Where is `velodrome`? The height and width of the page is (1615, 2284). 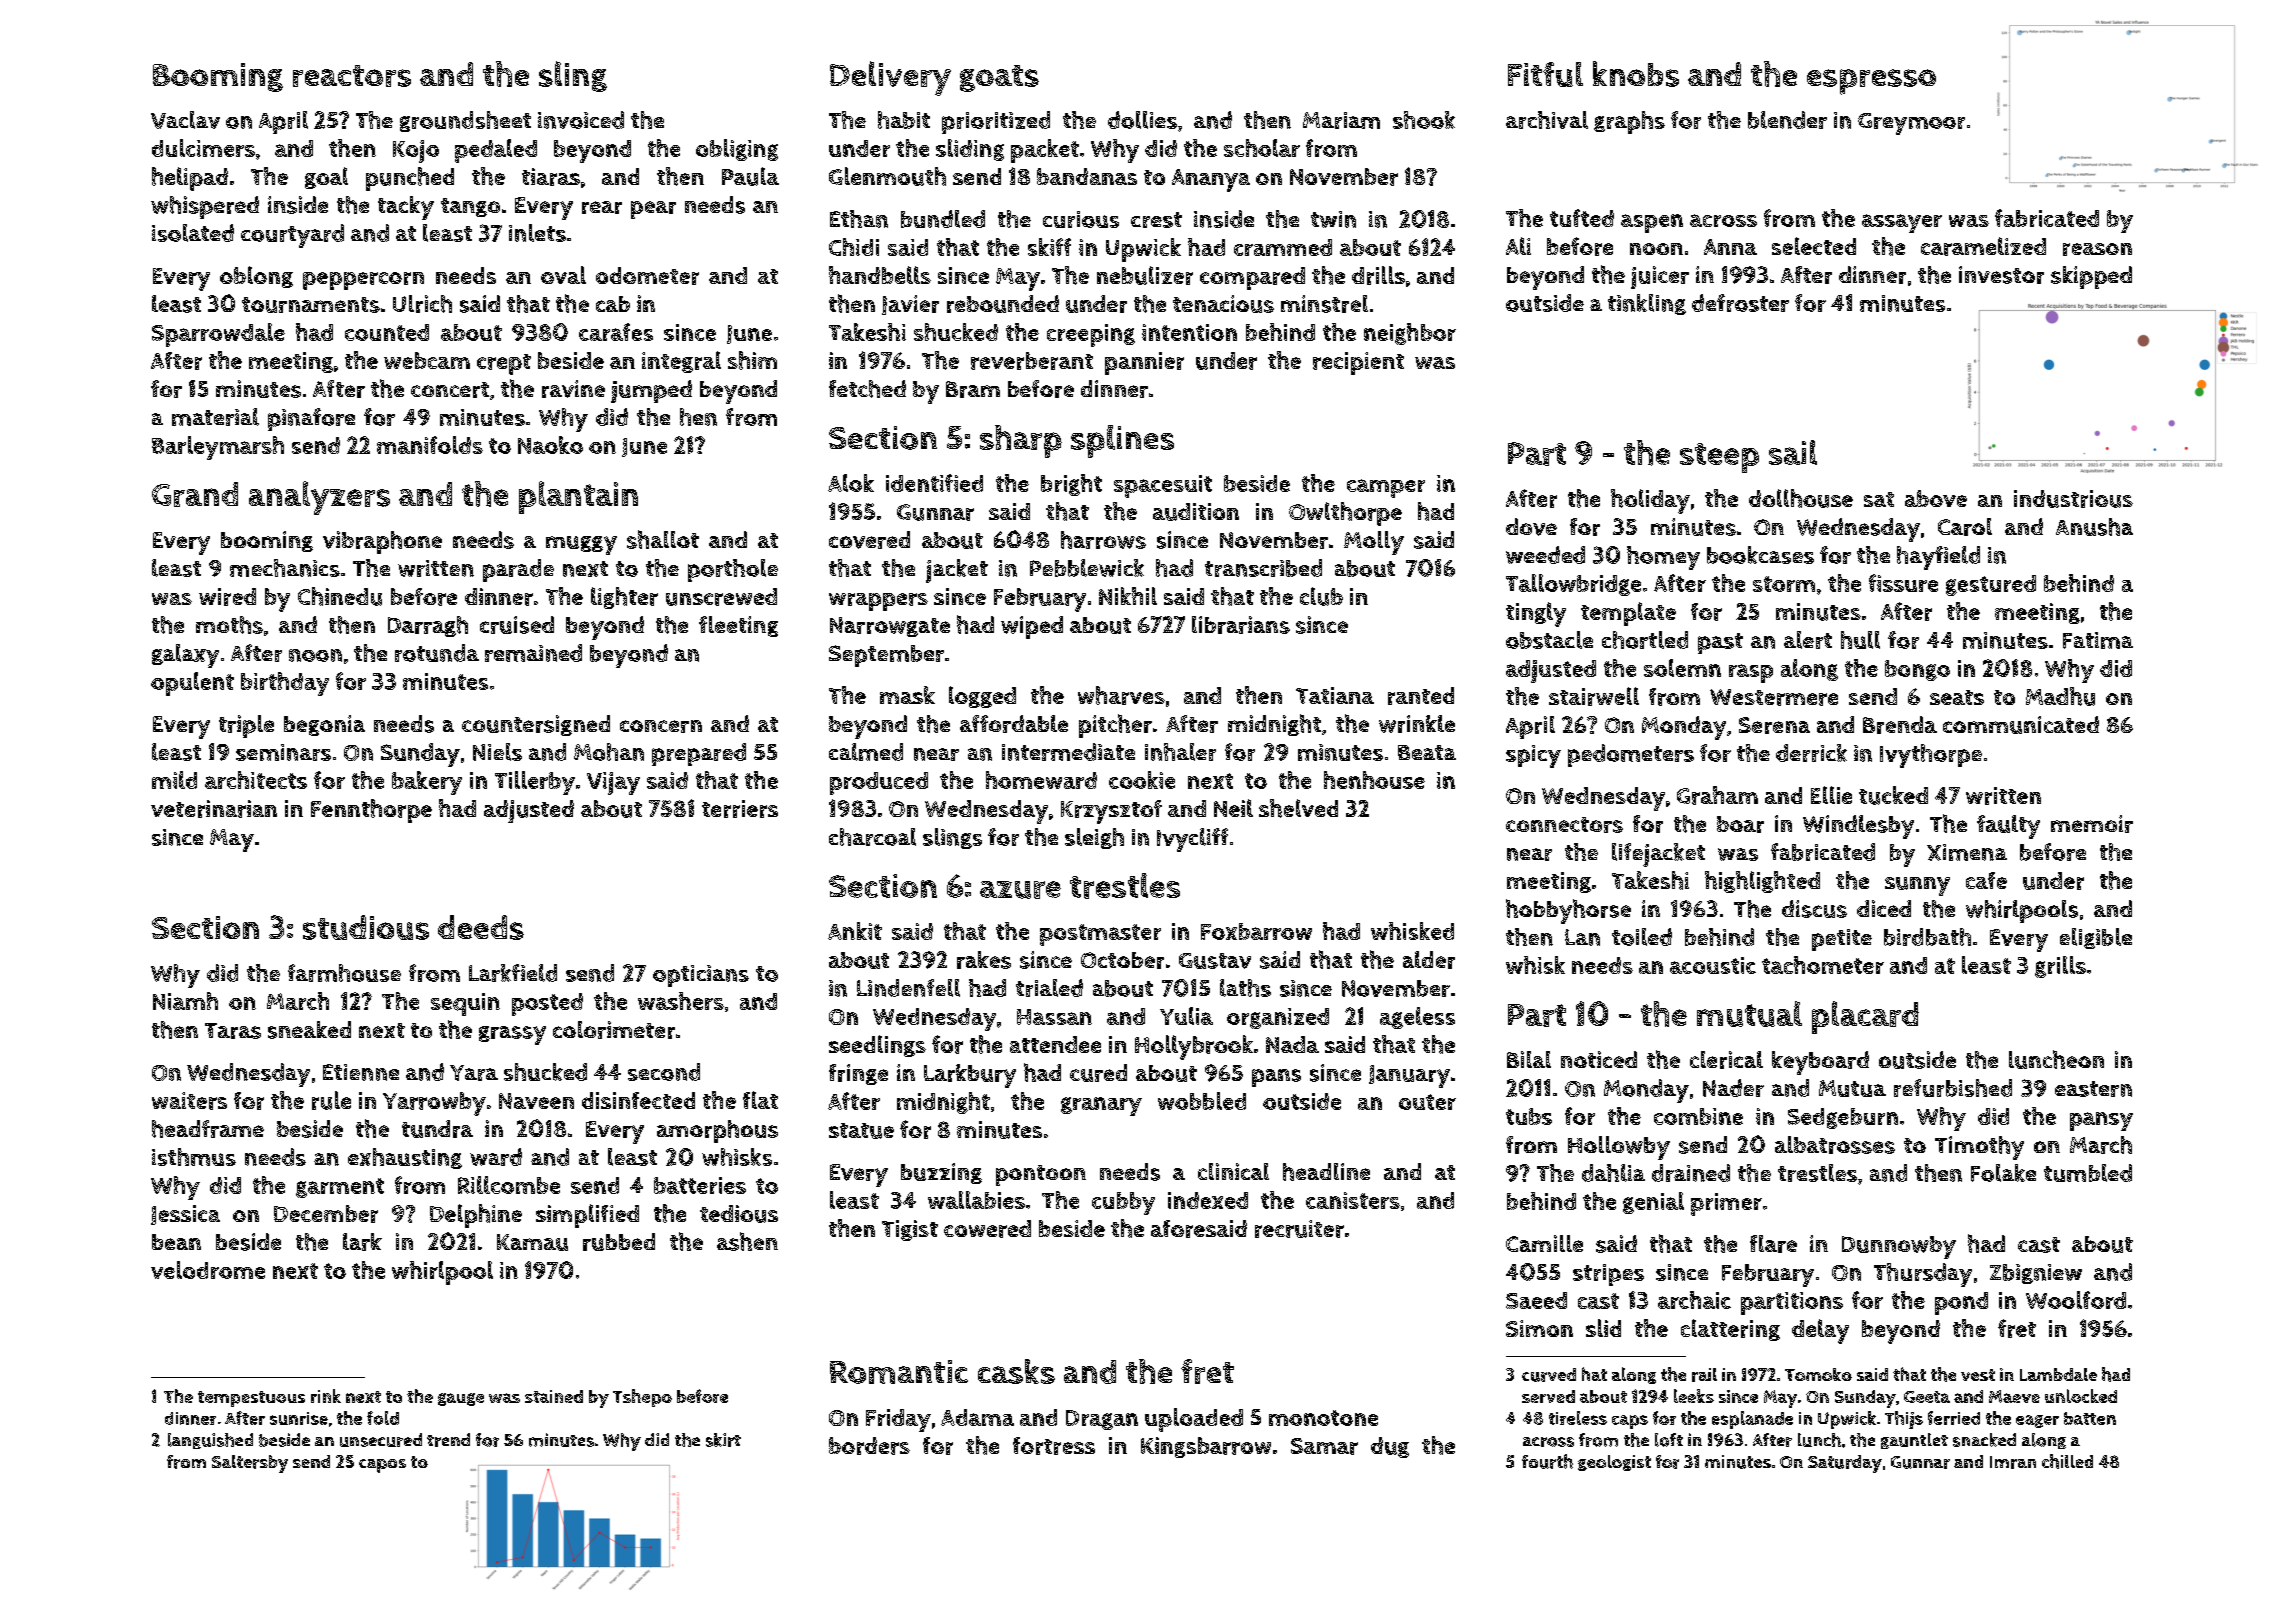
velodrome is located at coordinates (208, 1270).
